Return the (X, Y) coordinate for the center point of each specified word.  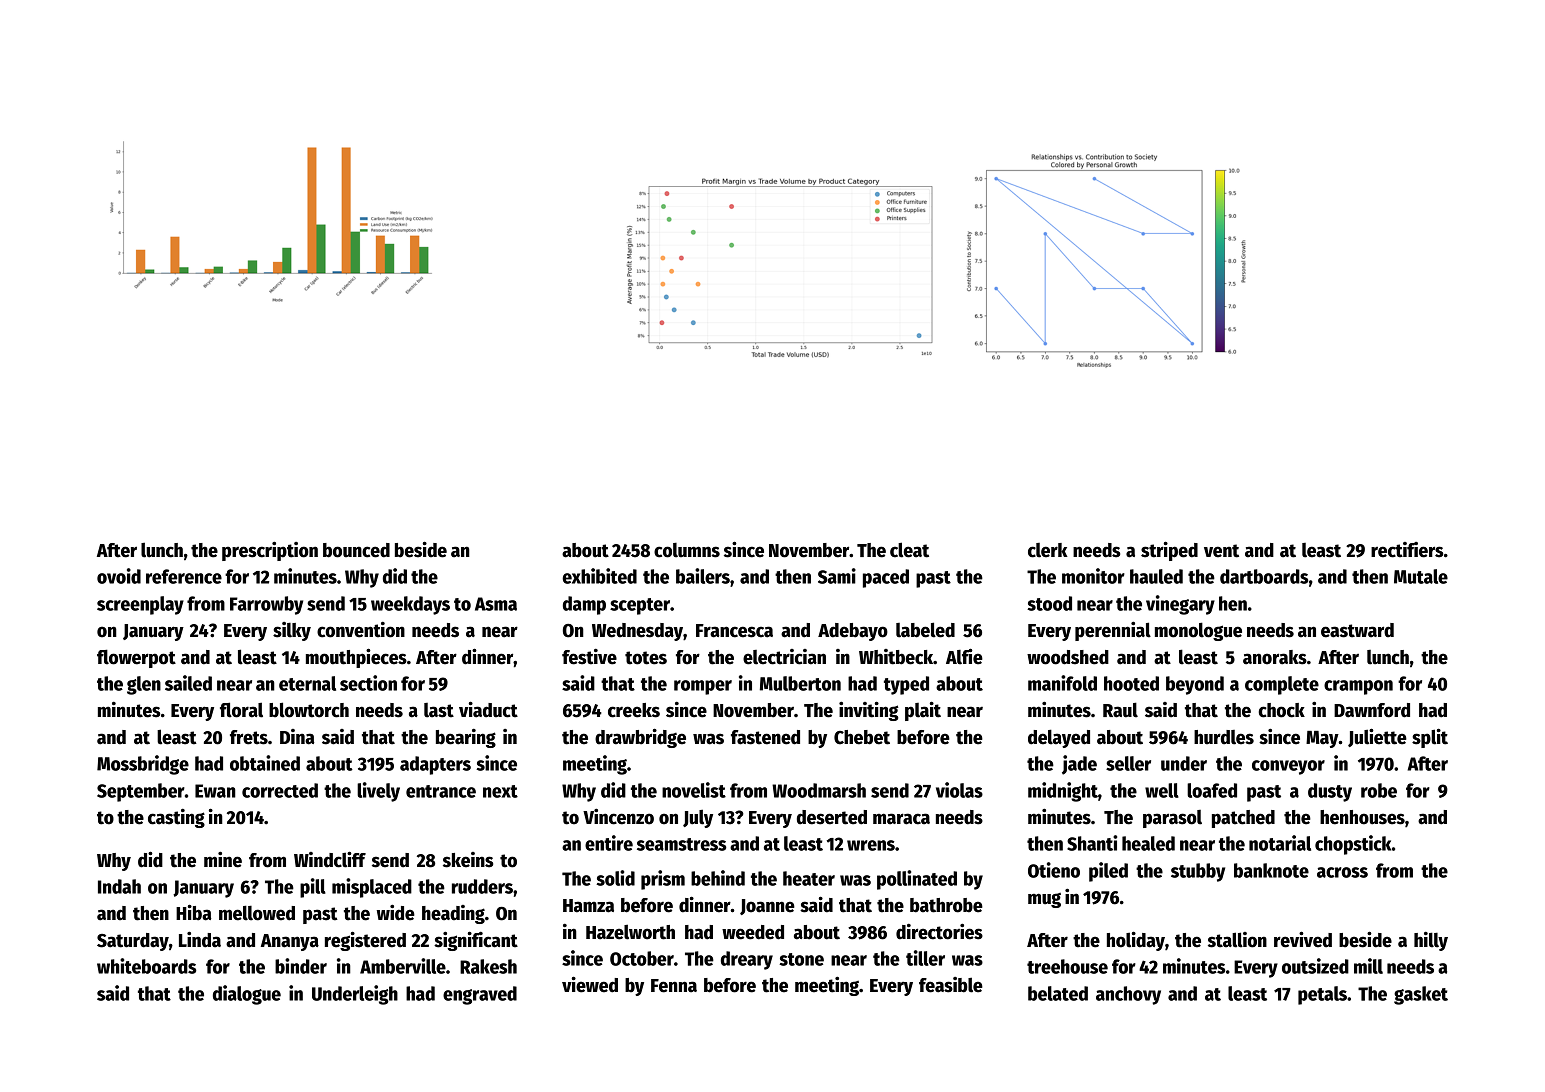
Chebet (862, 737)
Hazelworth (630, 932)
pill (313, 888)
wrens (871, 845)
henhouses (1362, 817)
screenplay (140, 605)
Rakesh (488, 966)
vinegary (1180, 605)
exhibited (599, 576)
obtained (265, 763)
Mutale (1421, 576)
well (1162, 790)
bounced (356, 550)
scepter (640, 606)
